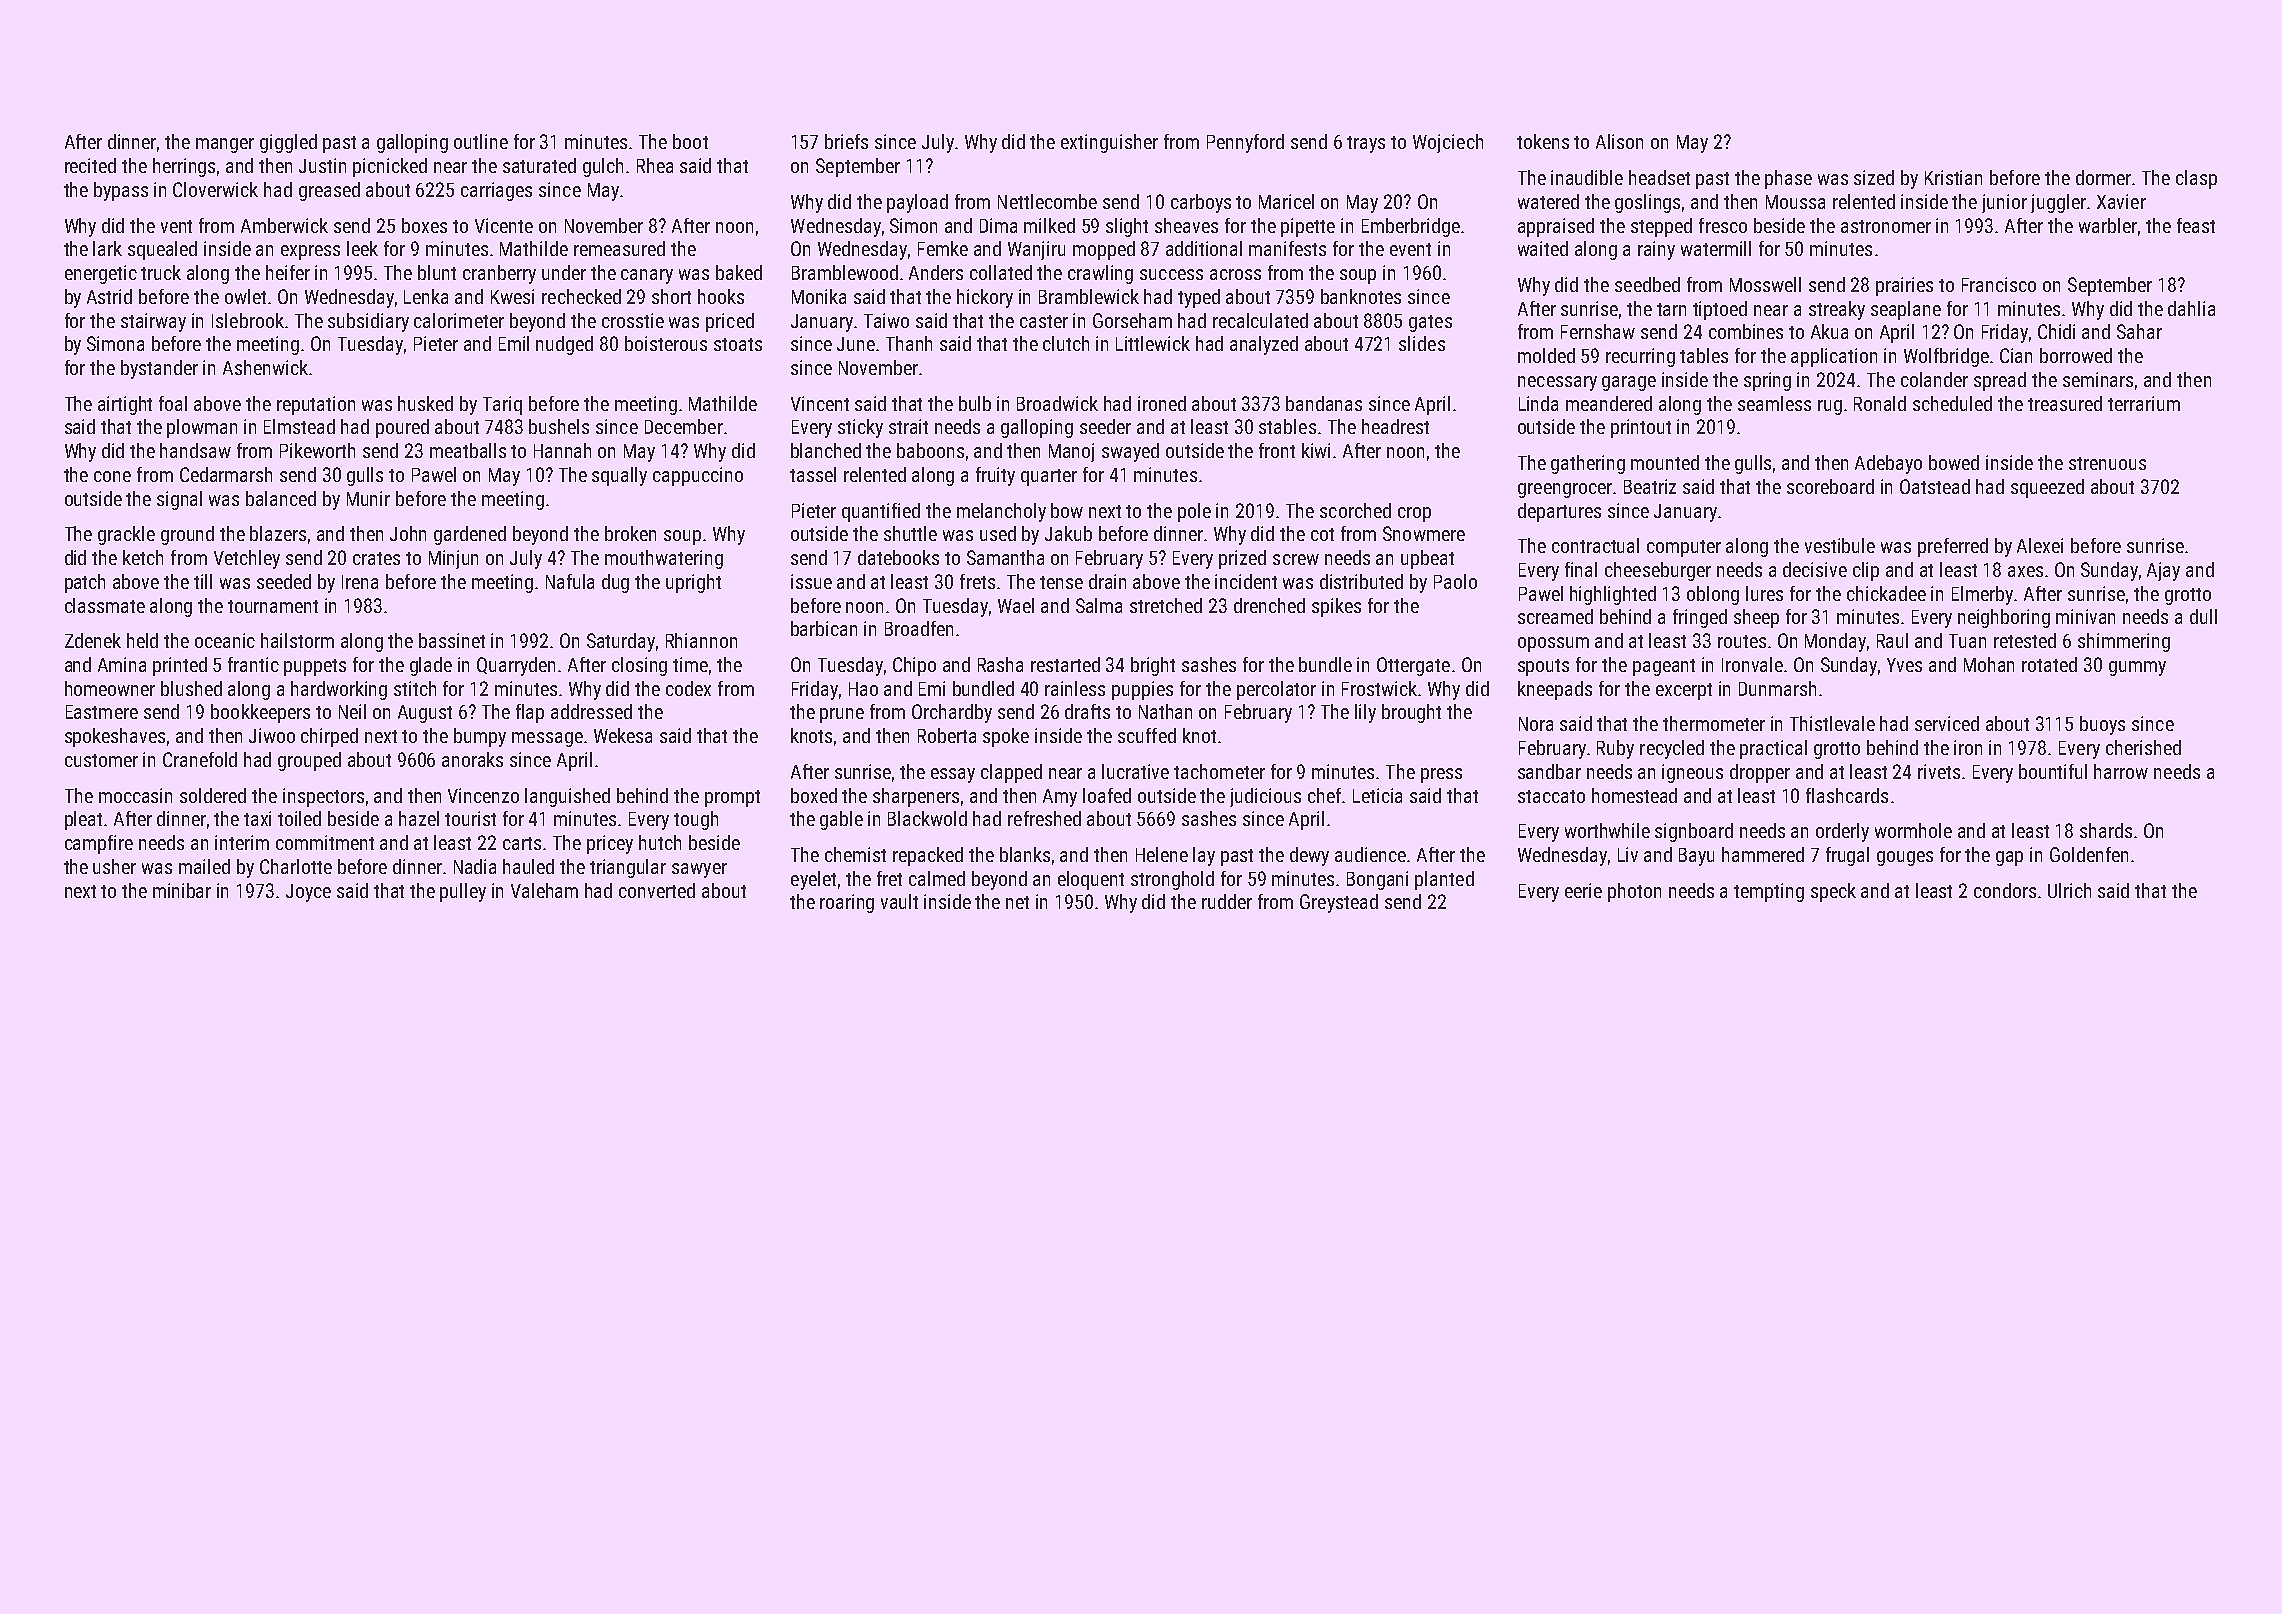  What do you see at coordinates (1422, 343) in the screenshot?
I see `slides` at bounding box center [1422, 343].
